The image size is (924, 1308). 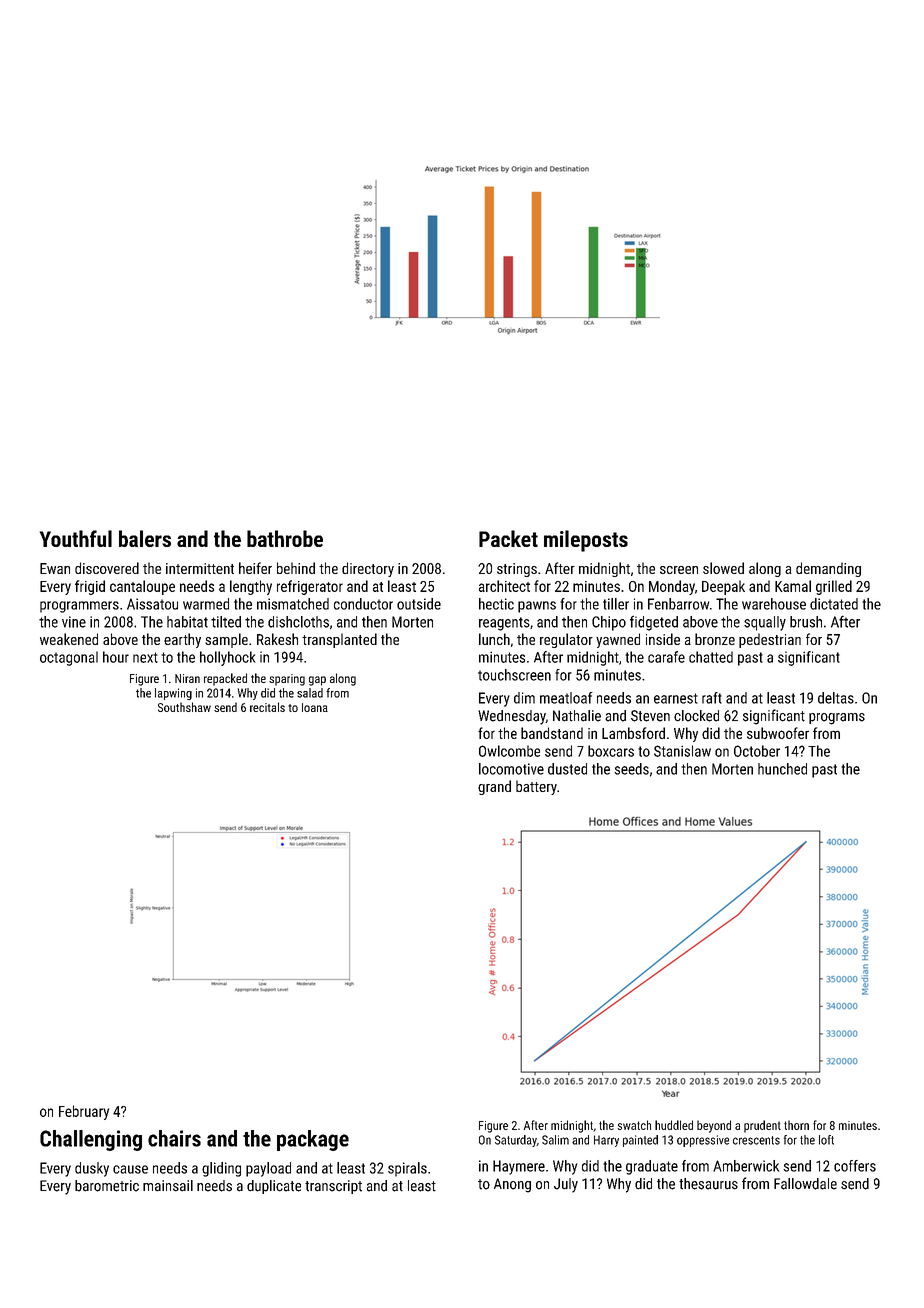 What do you see at coordinates (494, 787) in the screenshot?
I see `grand` at bounding box center [494, 787].
